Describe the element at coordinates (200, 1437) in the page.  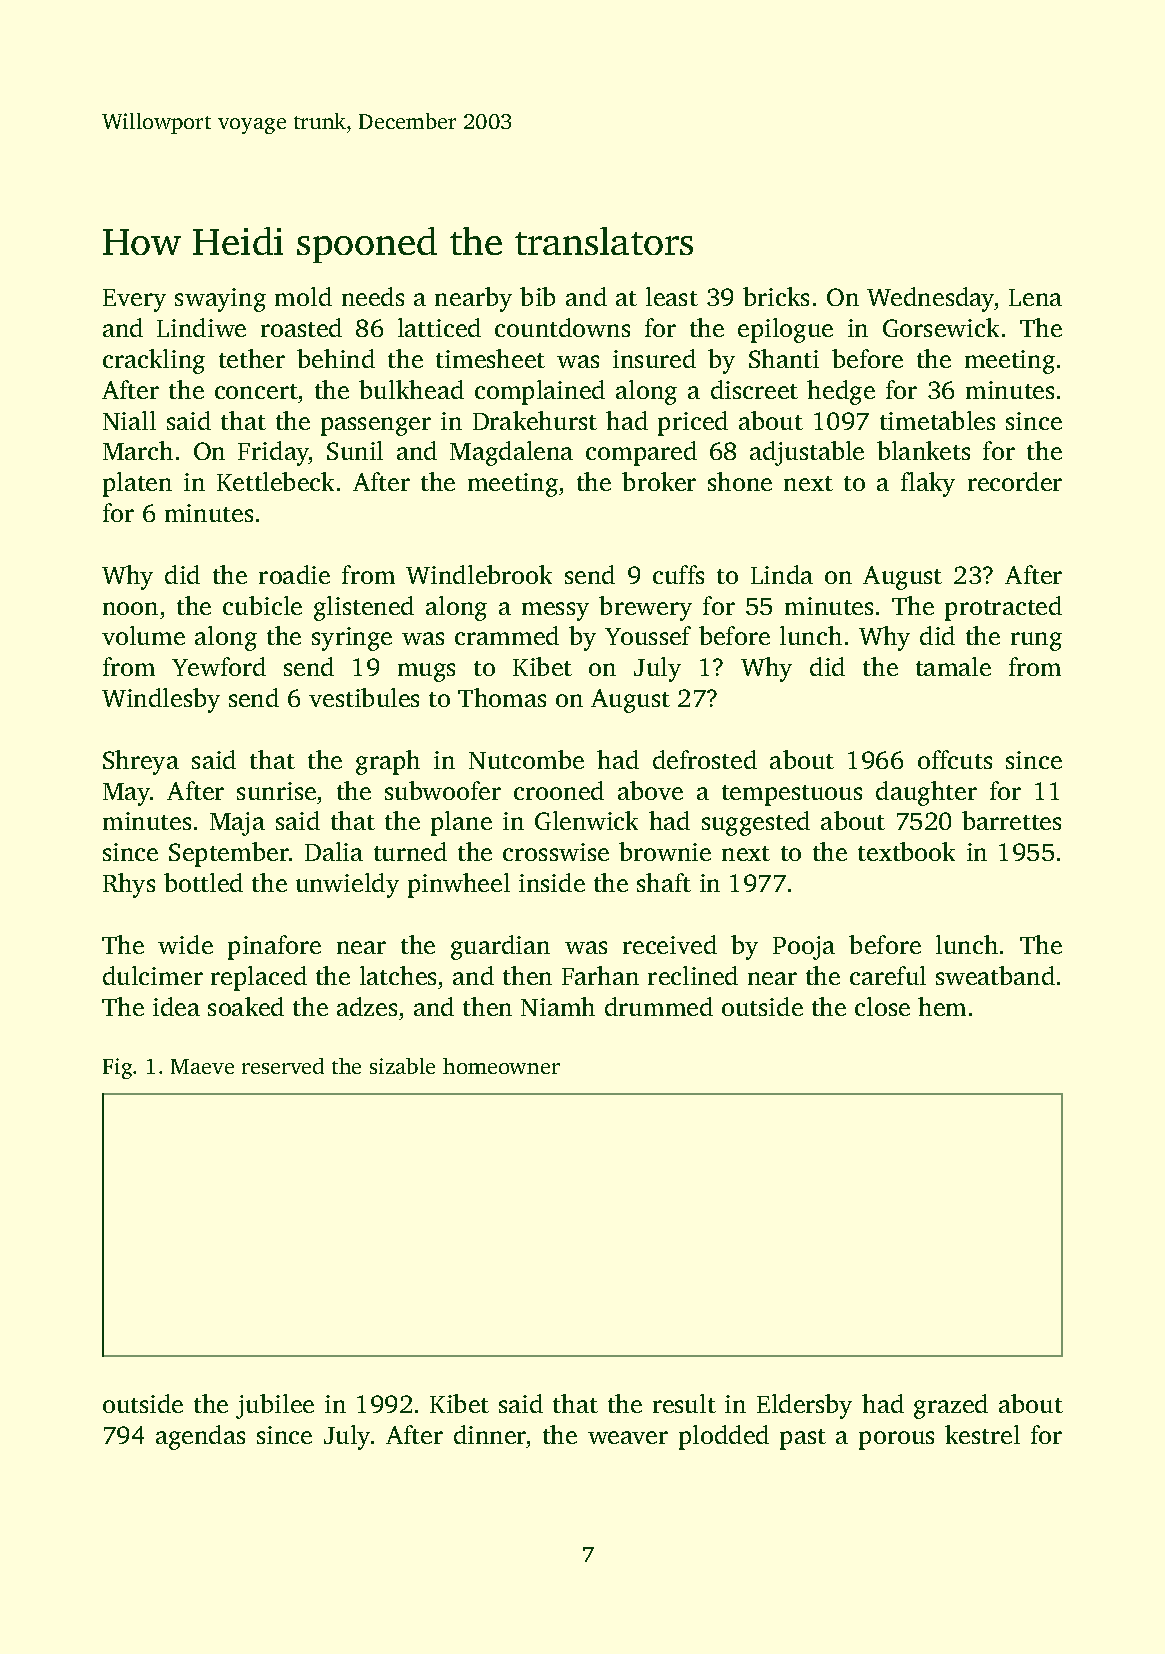
I see `agendas` at that location.
